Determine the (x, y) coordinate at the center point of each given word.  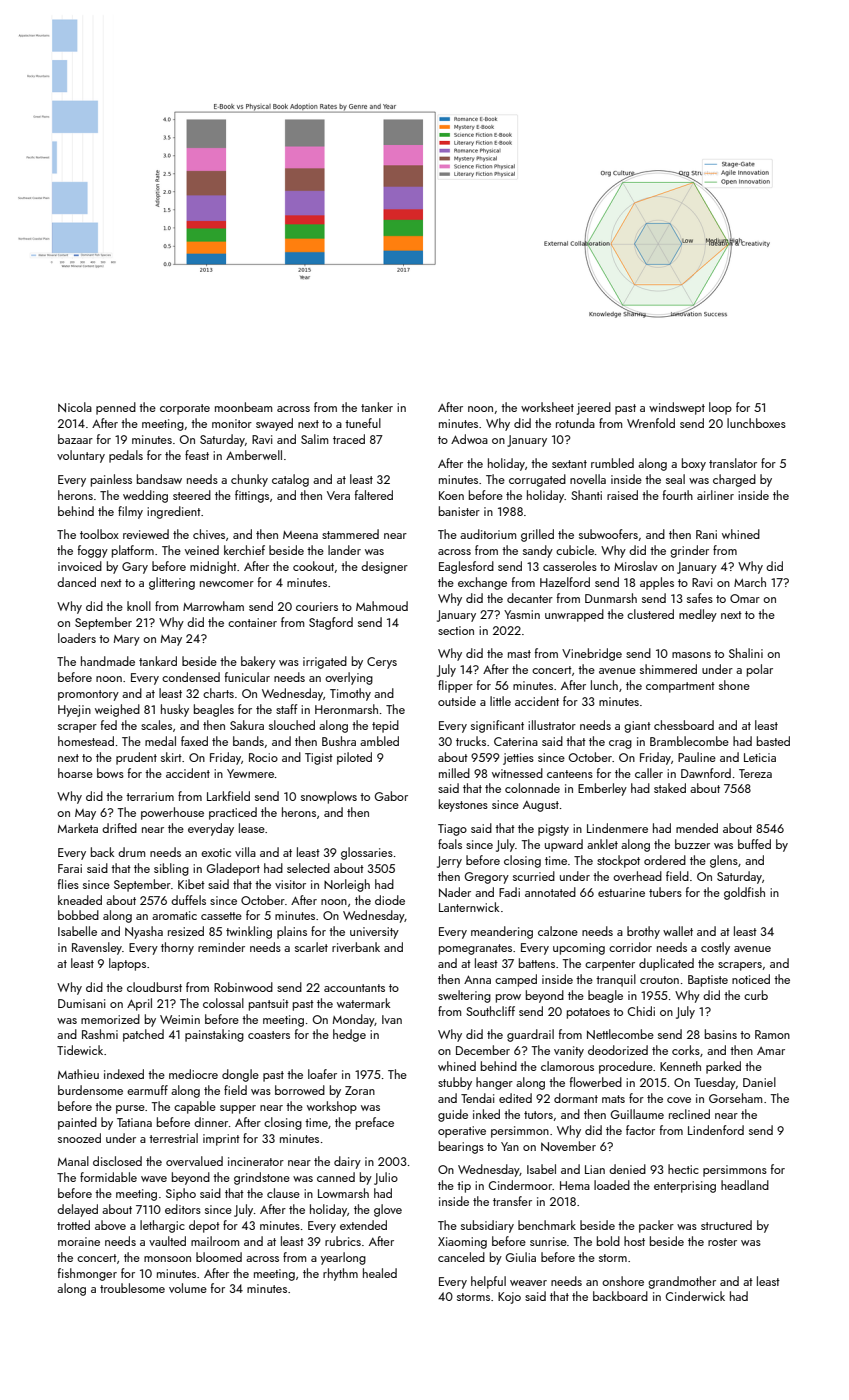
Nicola (75, 407)
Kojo (509, 1298)
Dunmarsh (611, 598)
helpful (488, 1282)
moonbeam (243, 407)
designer (384, 567)
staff (287, 709)
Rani (706, 534)
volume (188, 1288)
